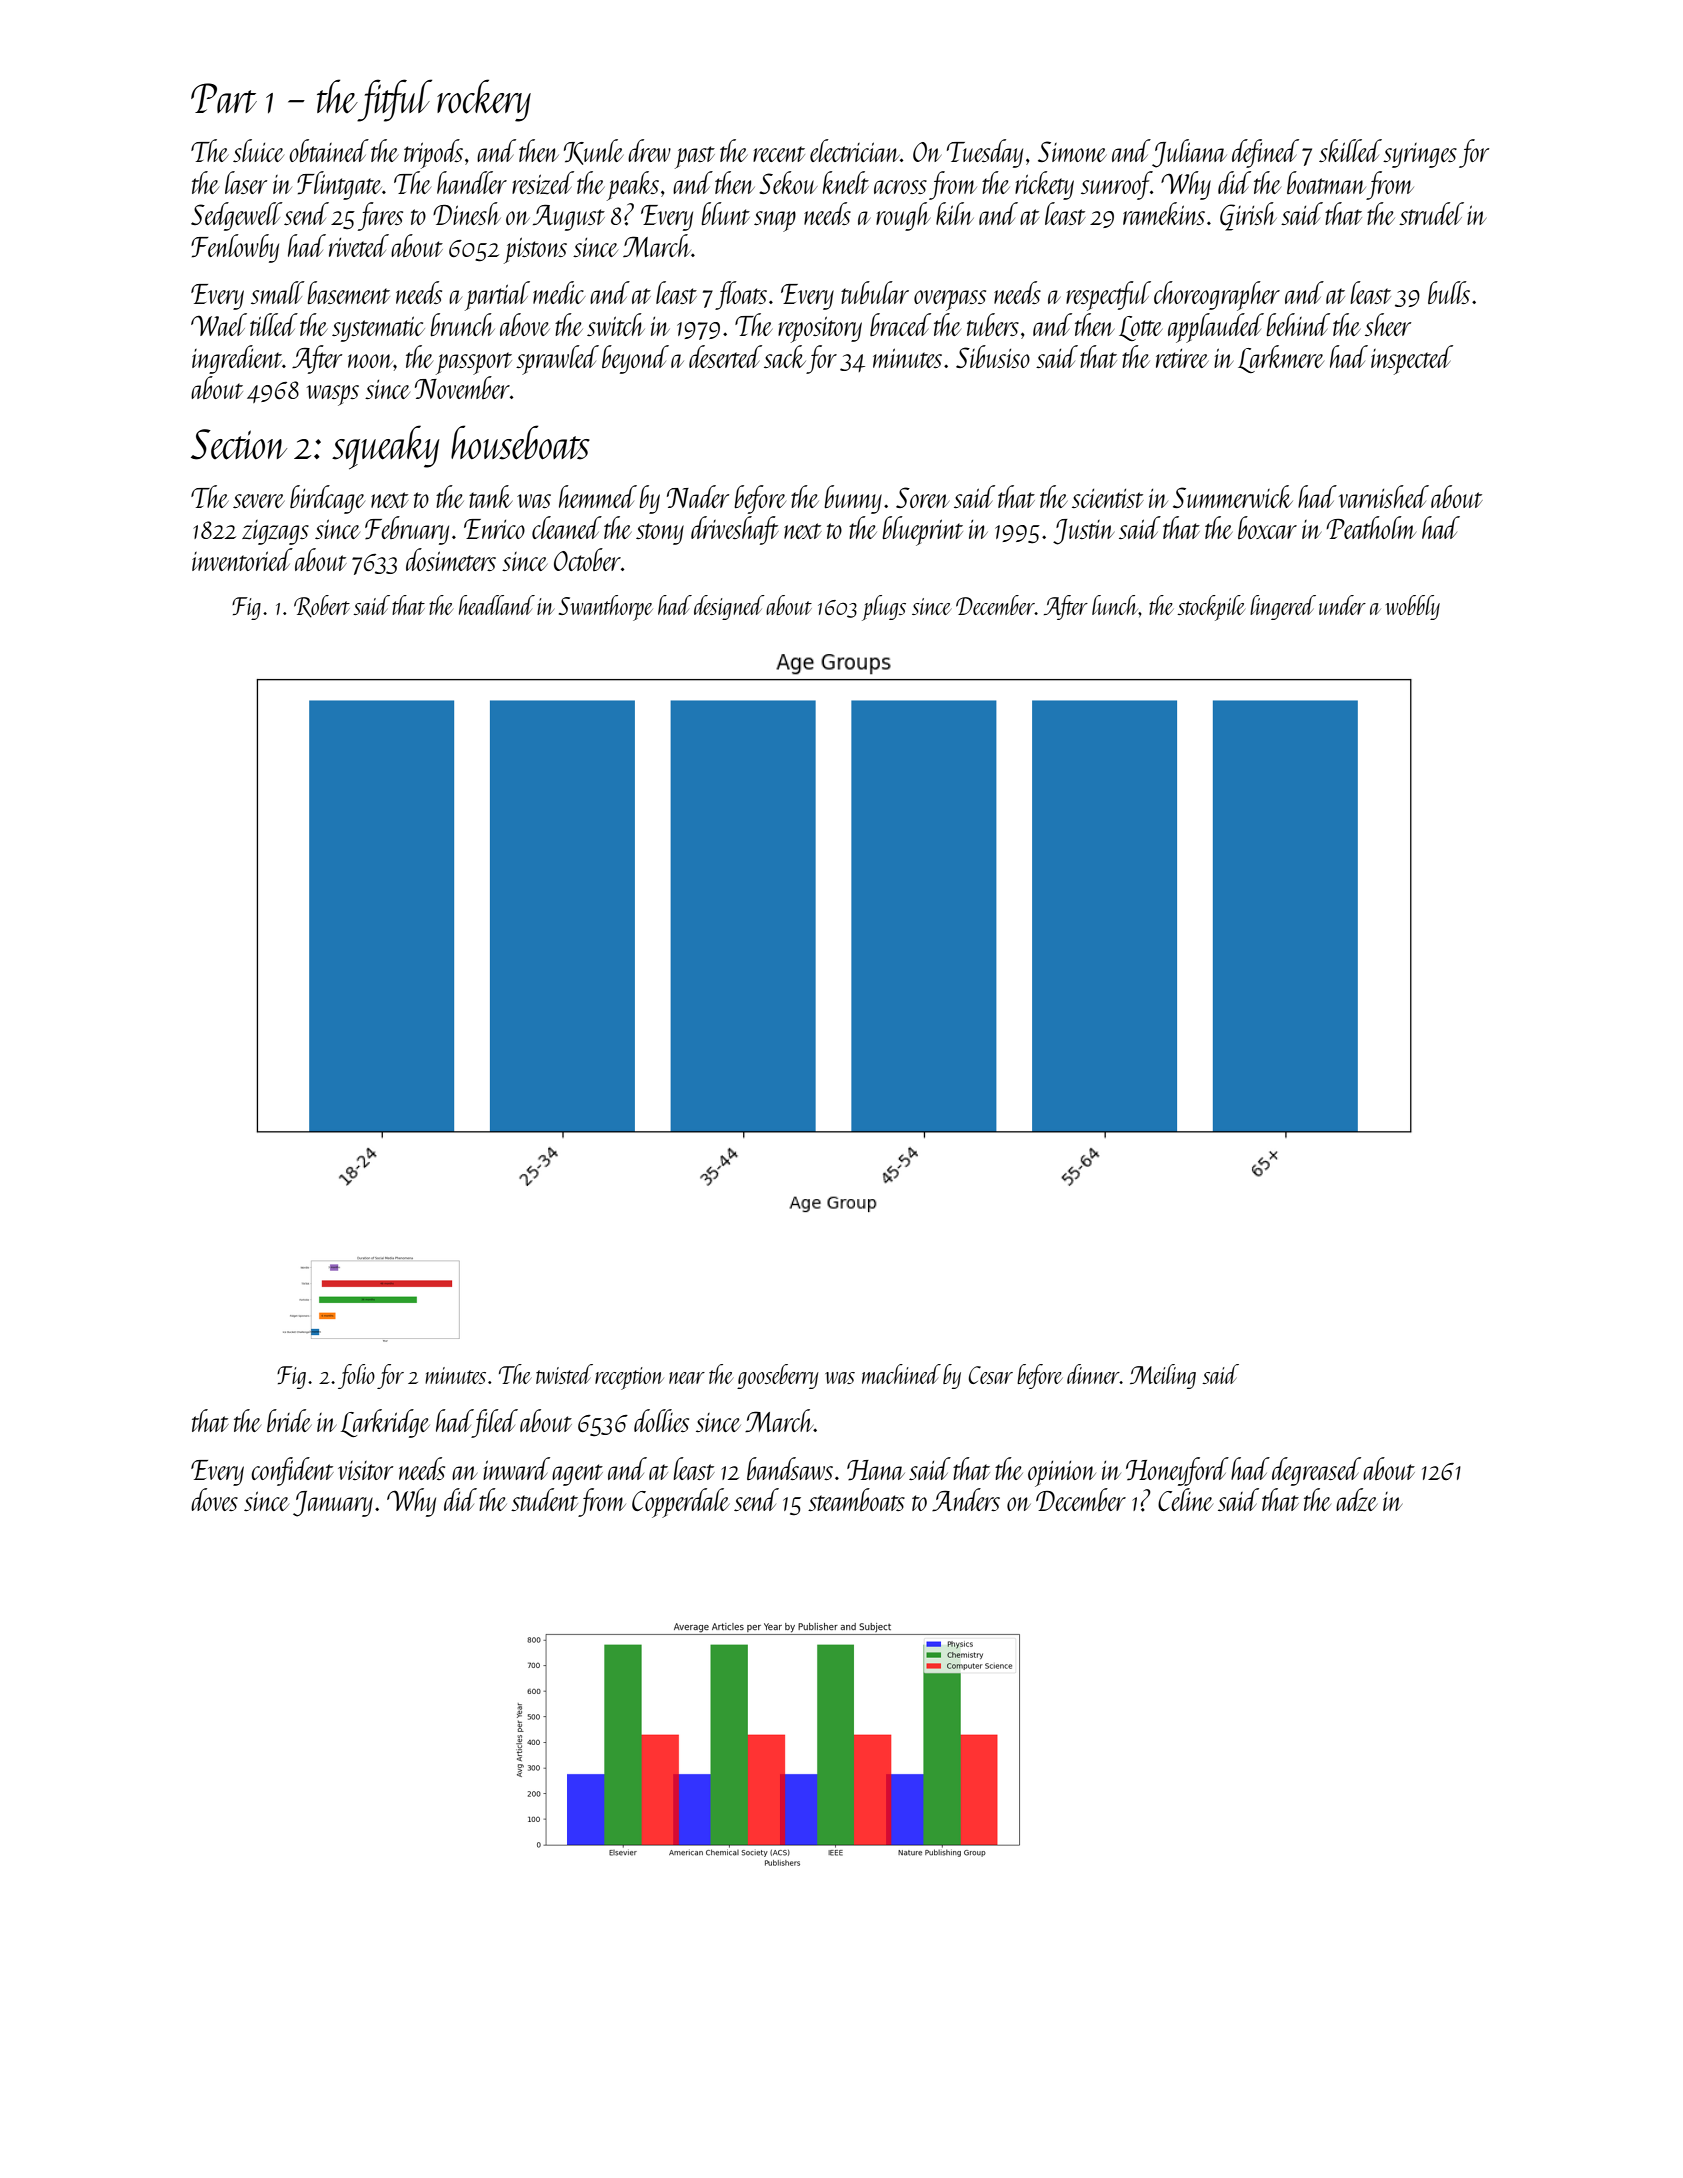 Image resolution: width=1683 pixels, height=2178 pixels. Describe the element at coordinates (1163, 1376) in the screenshot. I see `Meiling` at that location.
